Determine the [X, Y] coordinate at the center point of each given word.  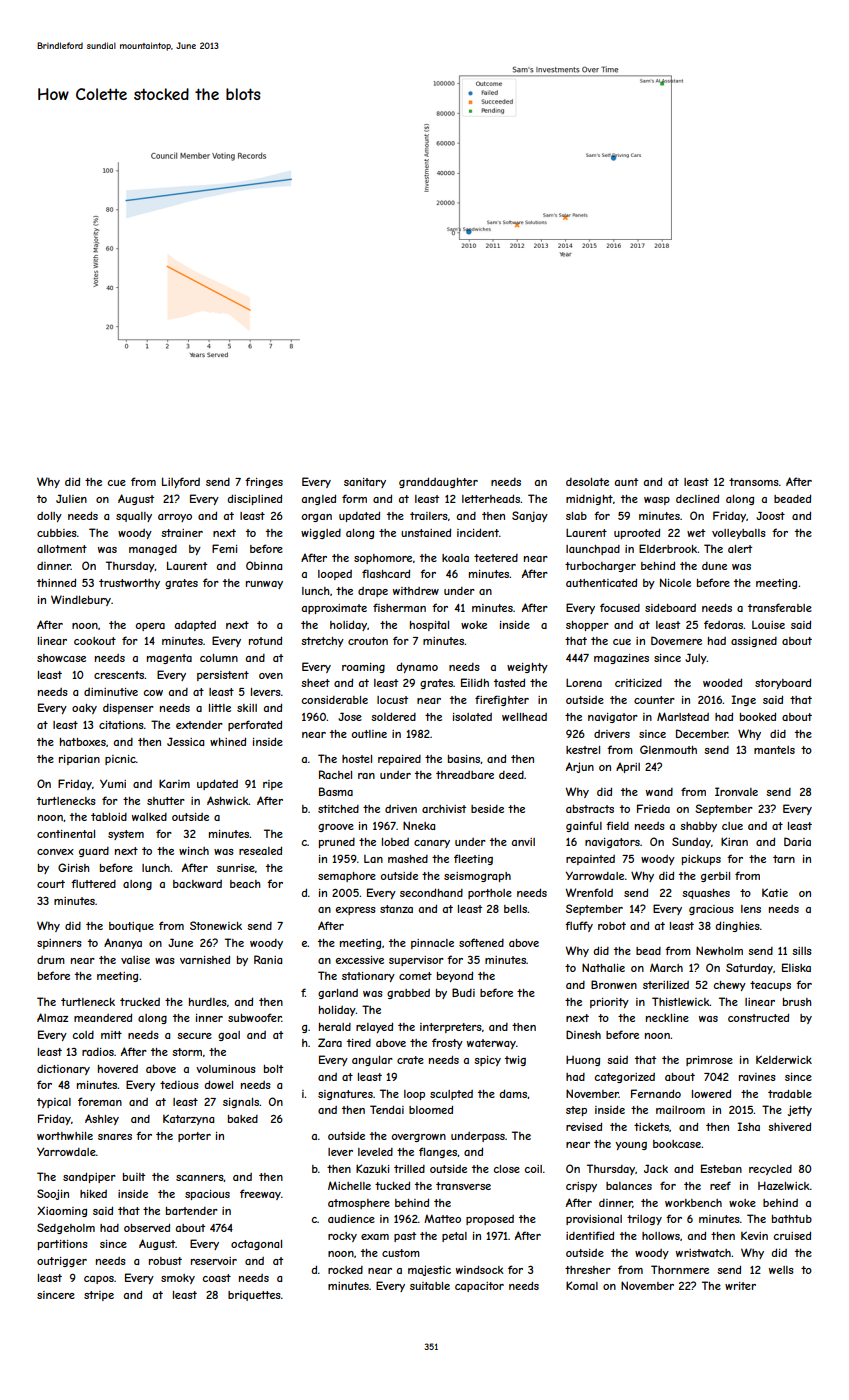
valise [135, 960]
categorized [624, 1078]
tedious [179, 1085]
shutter [166, 801]
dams [513, 1094]
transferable [780, 607]
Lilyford [181, 482]
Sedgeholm [66, 1228]
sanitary [365, 483]
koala [455, 558]
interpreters [451, 1028]
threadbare [465, 775]
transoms [754, 482]
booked [758, 716]
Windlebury [81, 600]
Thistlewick [681, 1001]
